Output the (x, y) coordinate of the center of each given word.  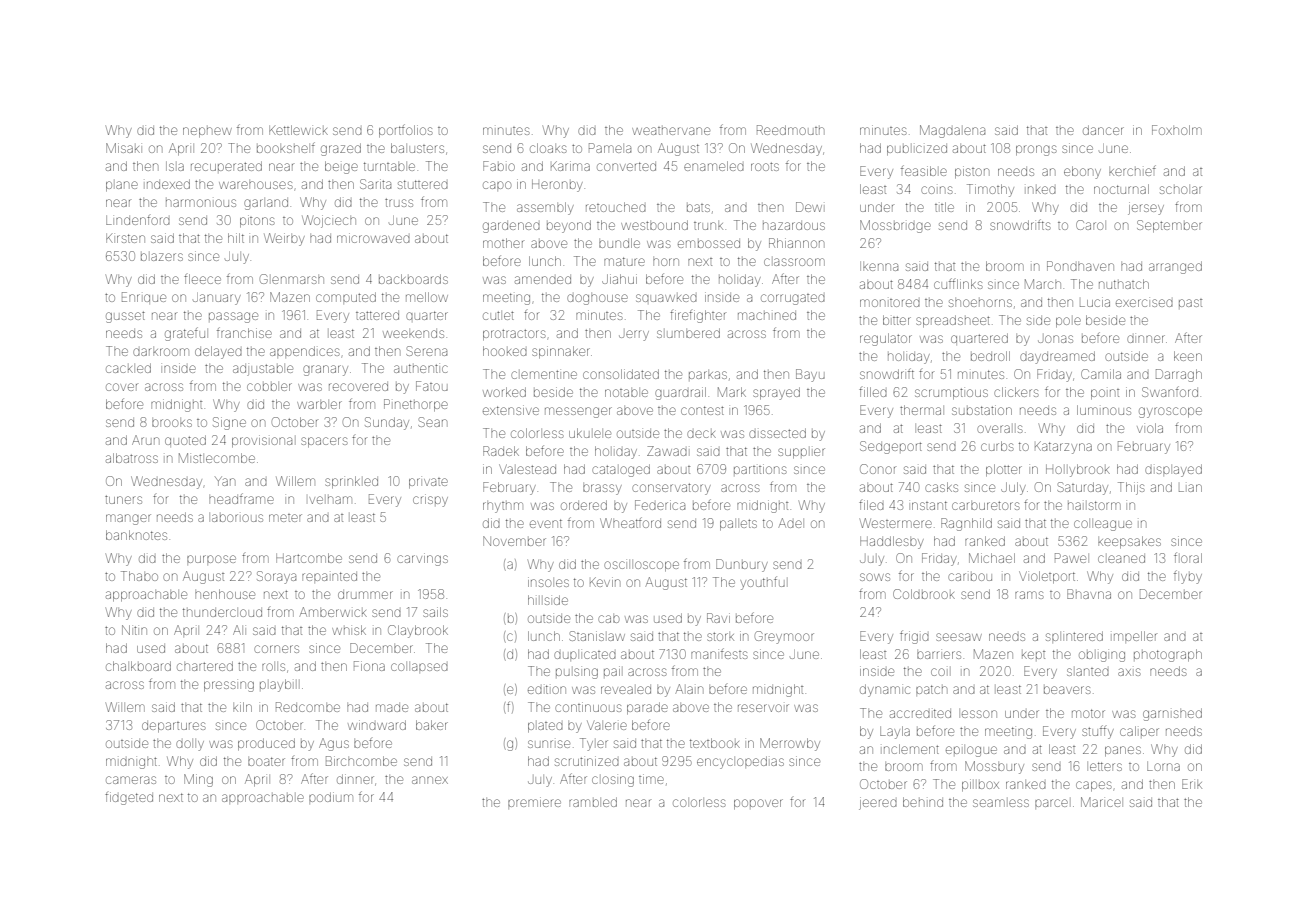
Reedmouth (790, 130)
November (514, 541)
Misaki (123, 148)
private (428, 483)
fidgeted (129, 798)
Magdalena (952, 131)
